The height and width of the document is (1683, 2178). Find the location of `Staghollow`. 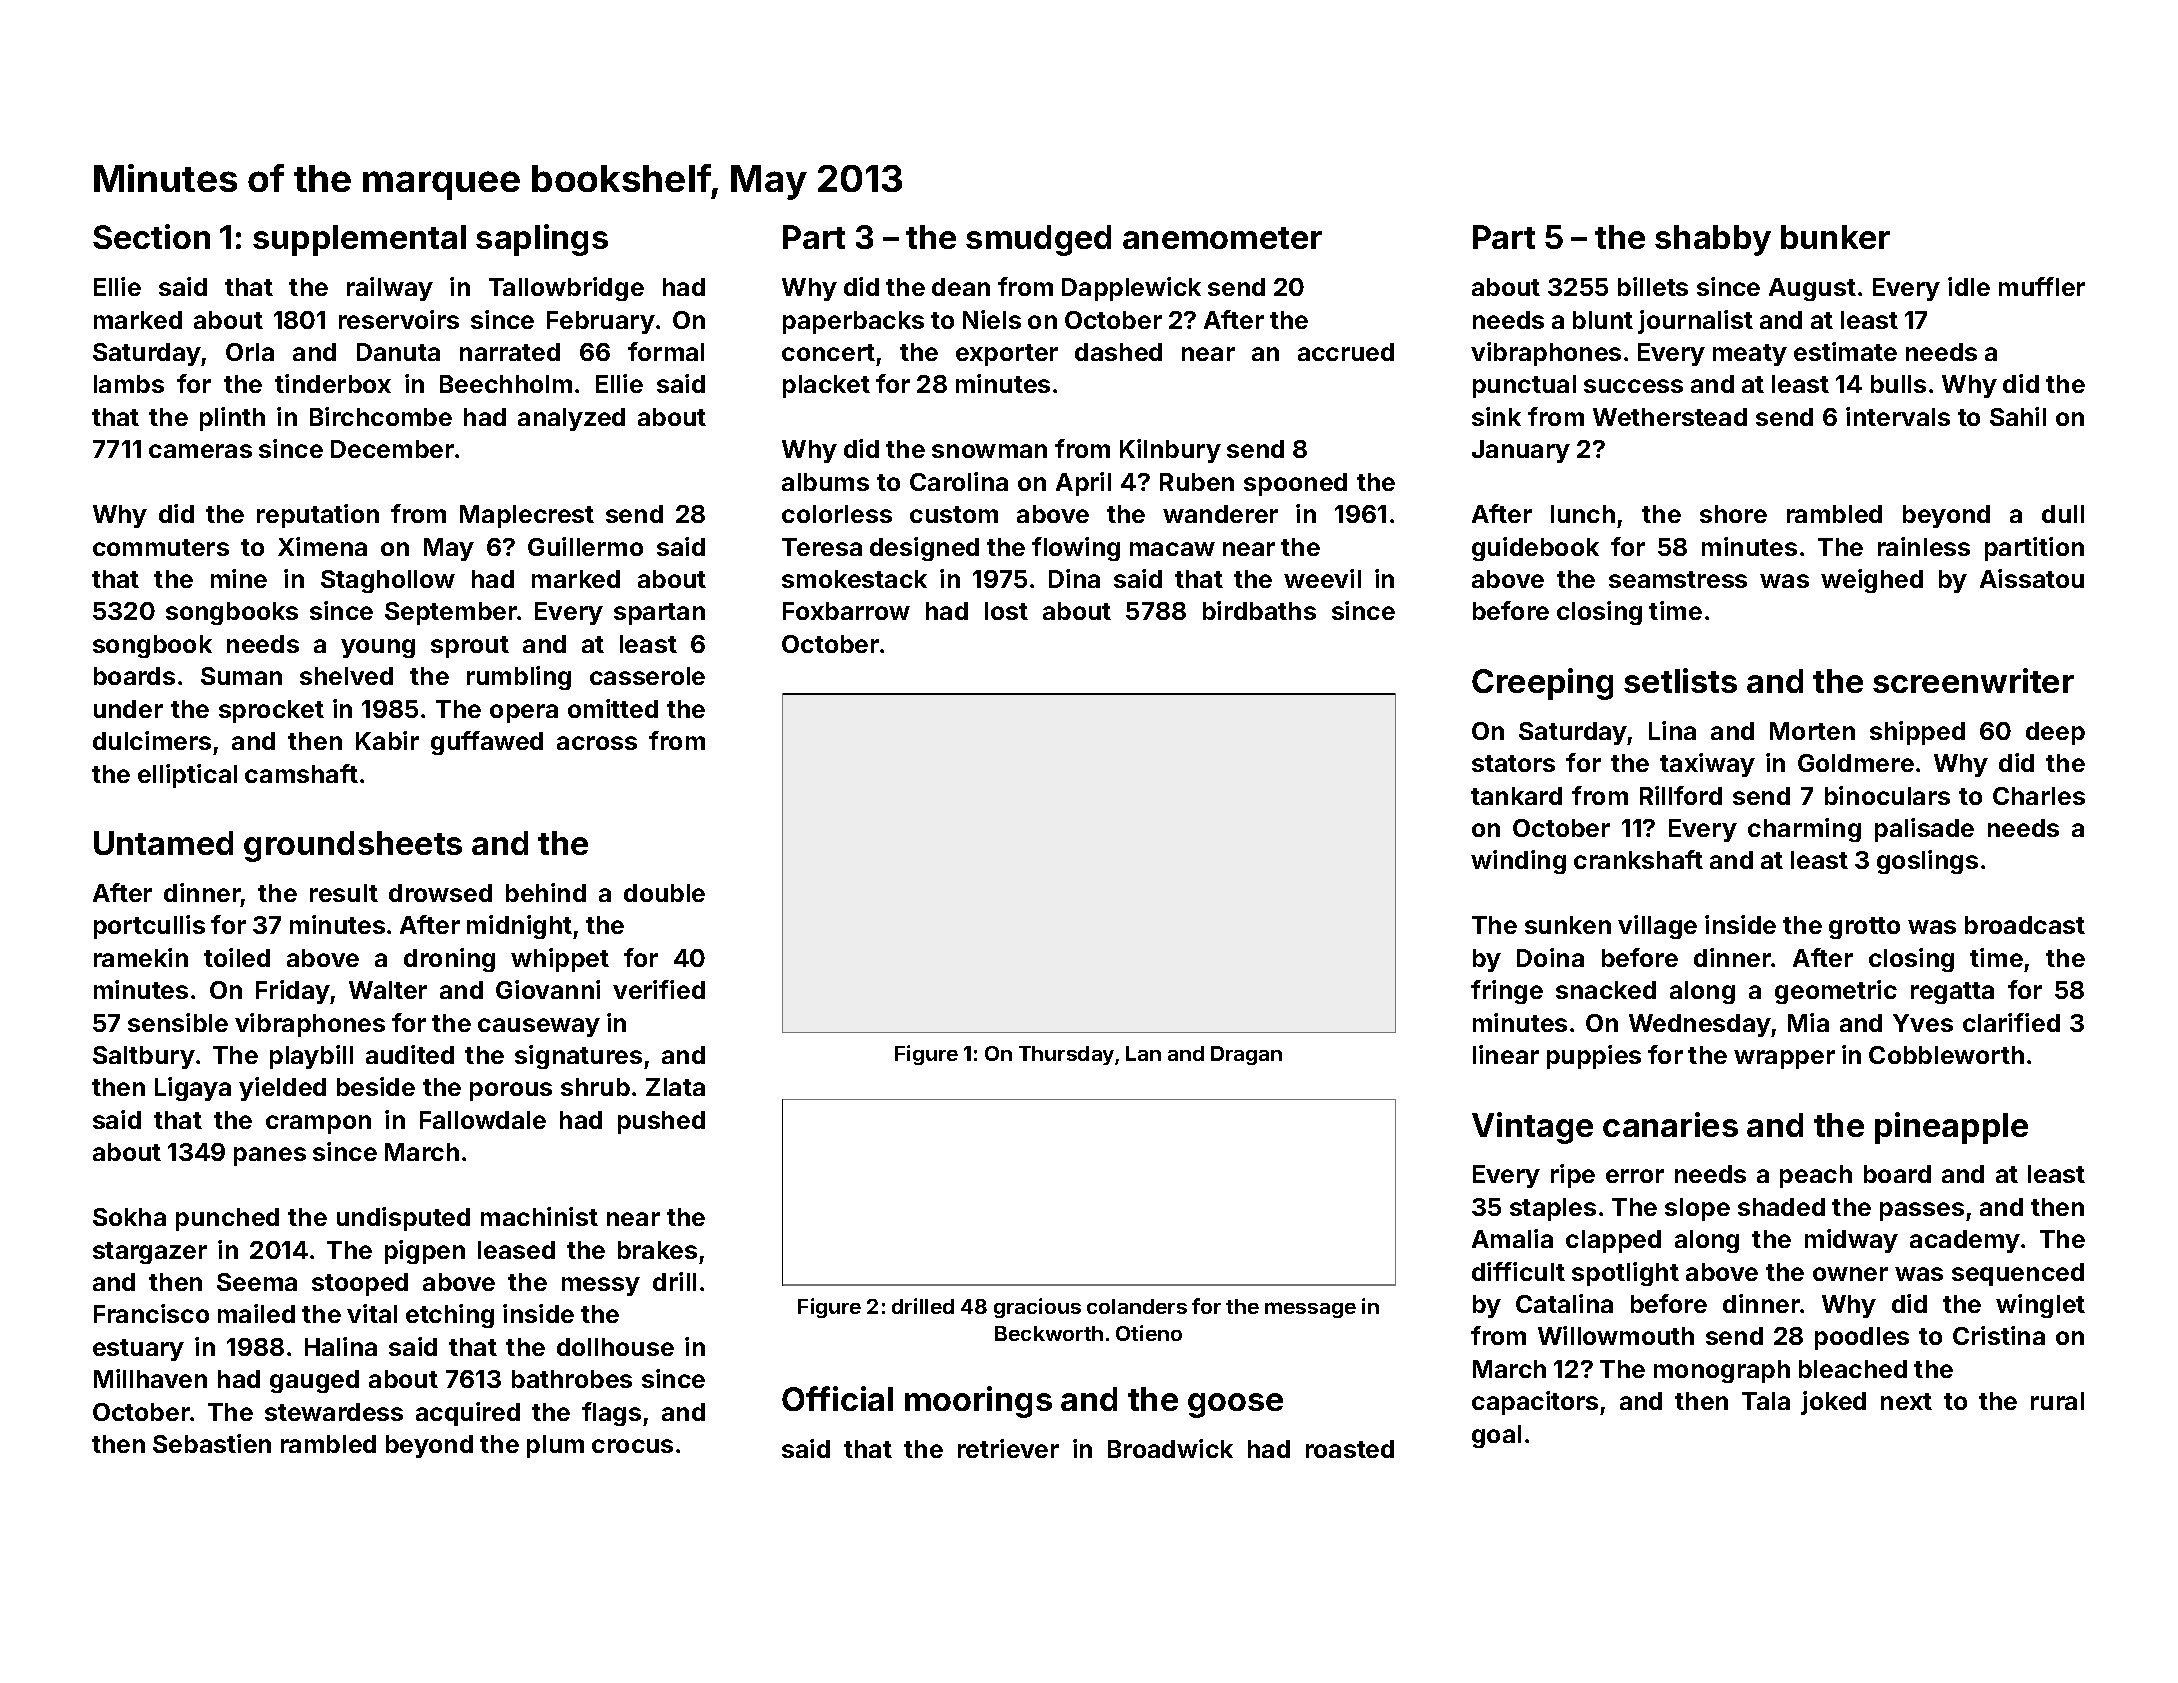

Staghollow is located at coordinates (388, 581).
